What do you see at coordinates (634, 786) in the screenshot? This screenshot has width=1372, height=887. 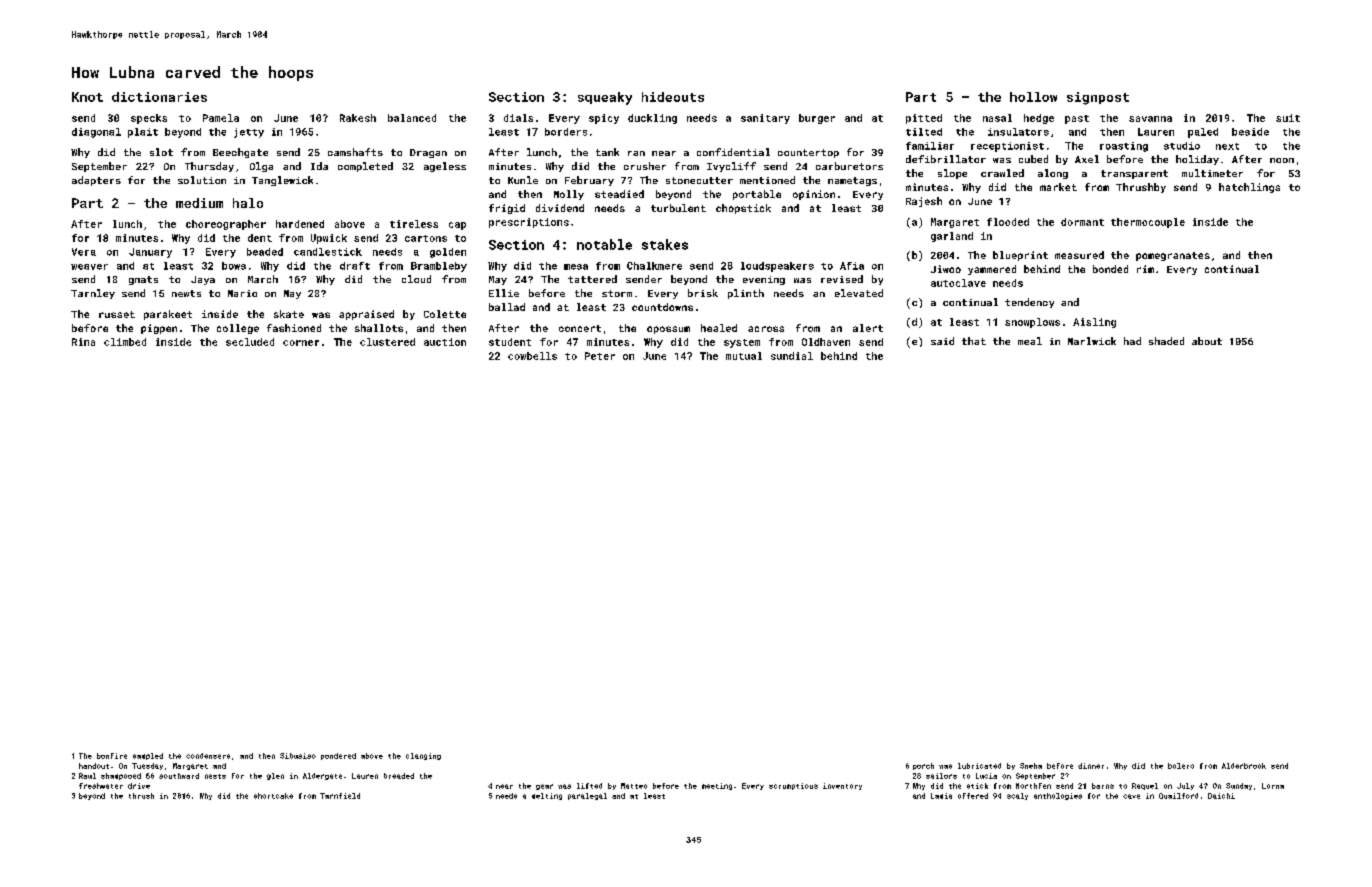 I see `Matteo` at bounding box center [634, 786].
